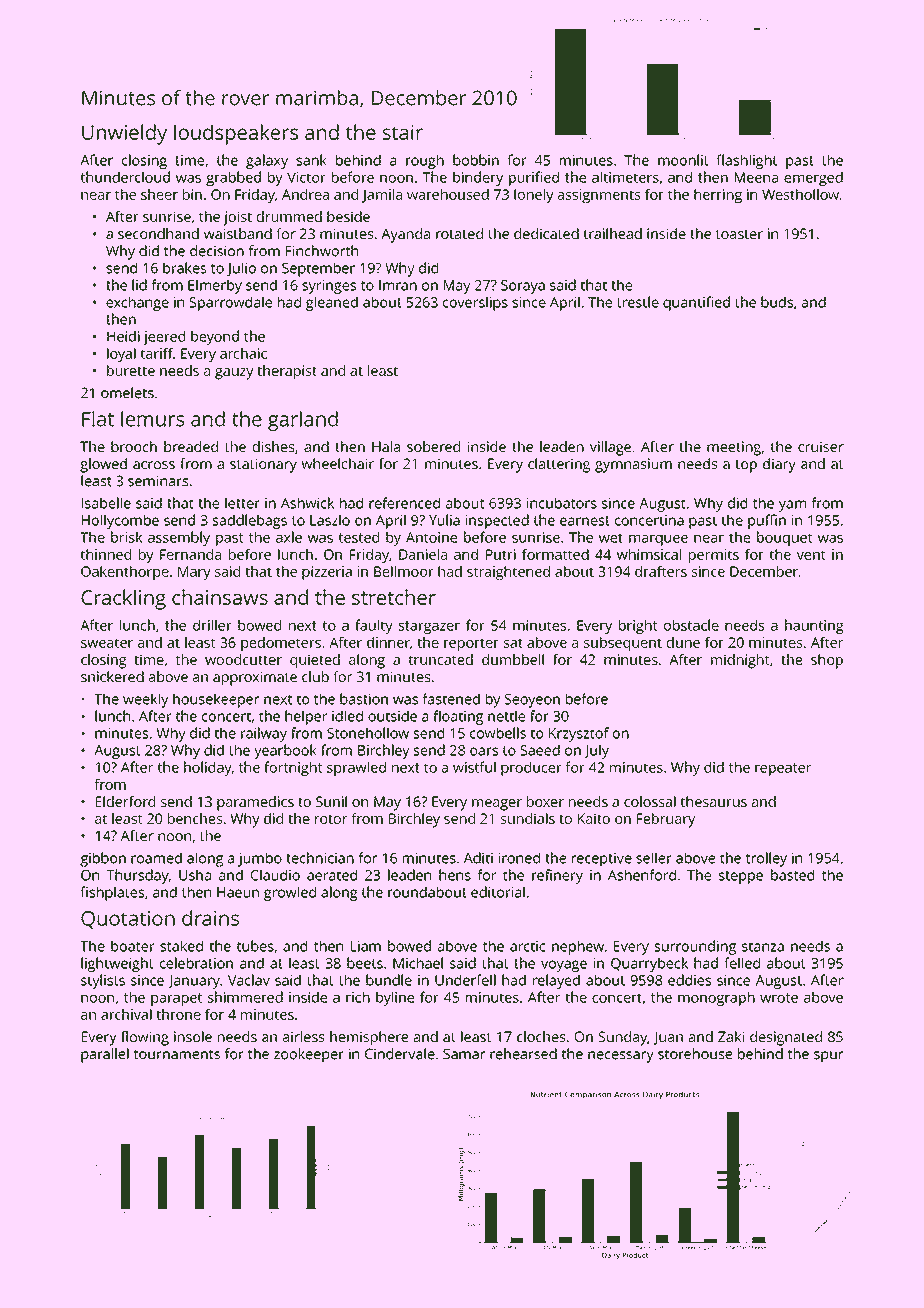 The height and width of the image is (1308, 924). I want to click on hens, so click(455, 875).
